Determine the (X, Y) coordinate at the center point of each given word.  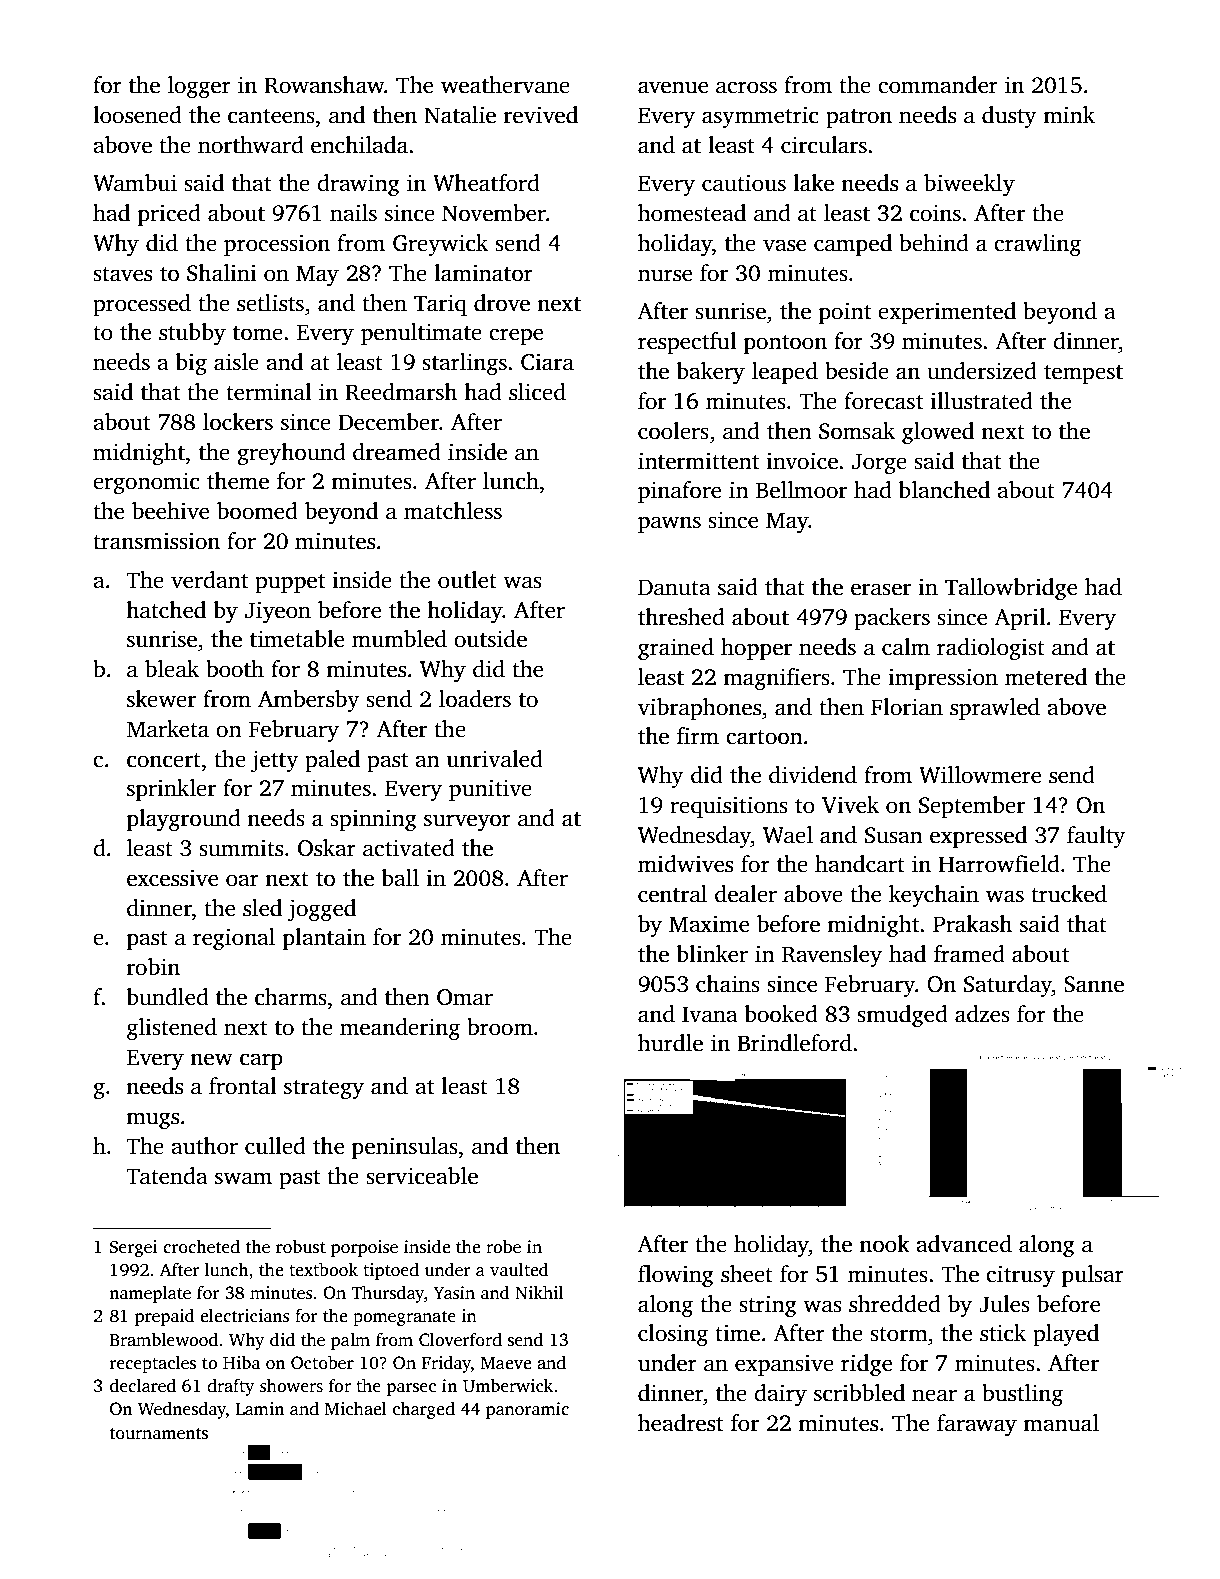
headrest (680, 1423)
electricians (244, 1316)
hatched (166, 610)
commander (938, 85)
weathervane (505, 85)
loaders (475, 699)
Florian (907, 707)
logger (199, 87)
